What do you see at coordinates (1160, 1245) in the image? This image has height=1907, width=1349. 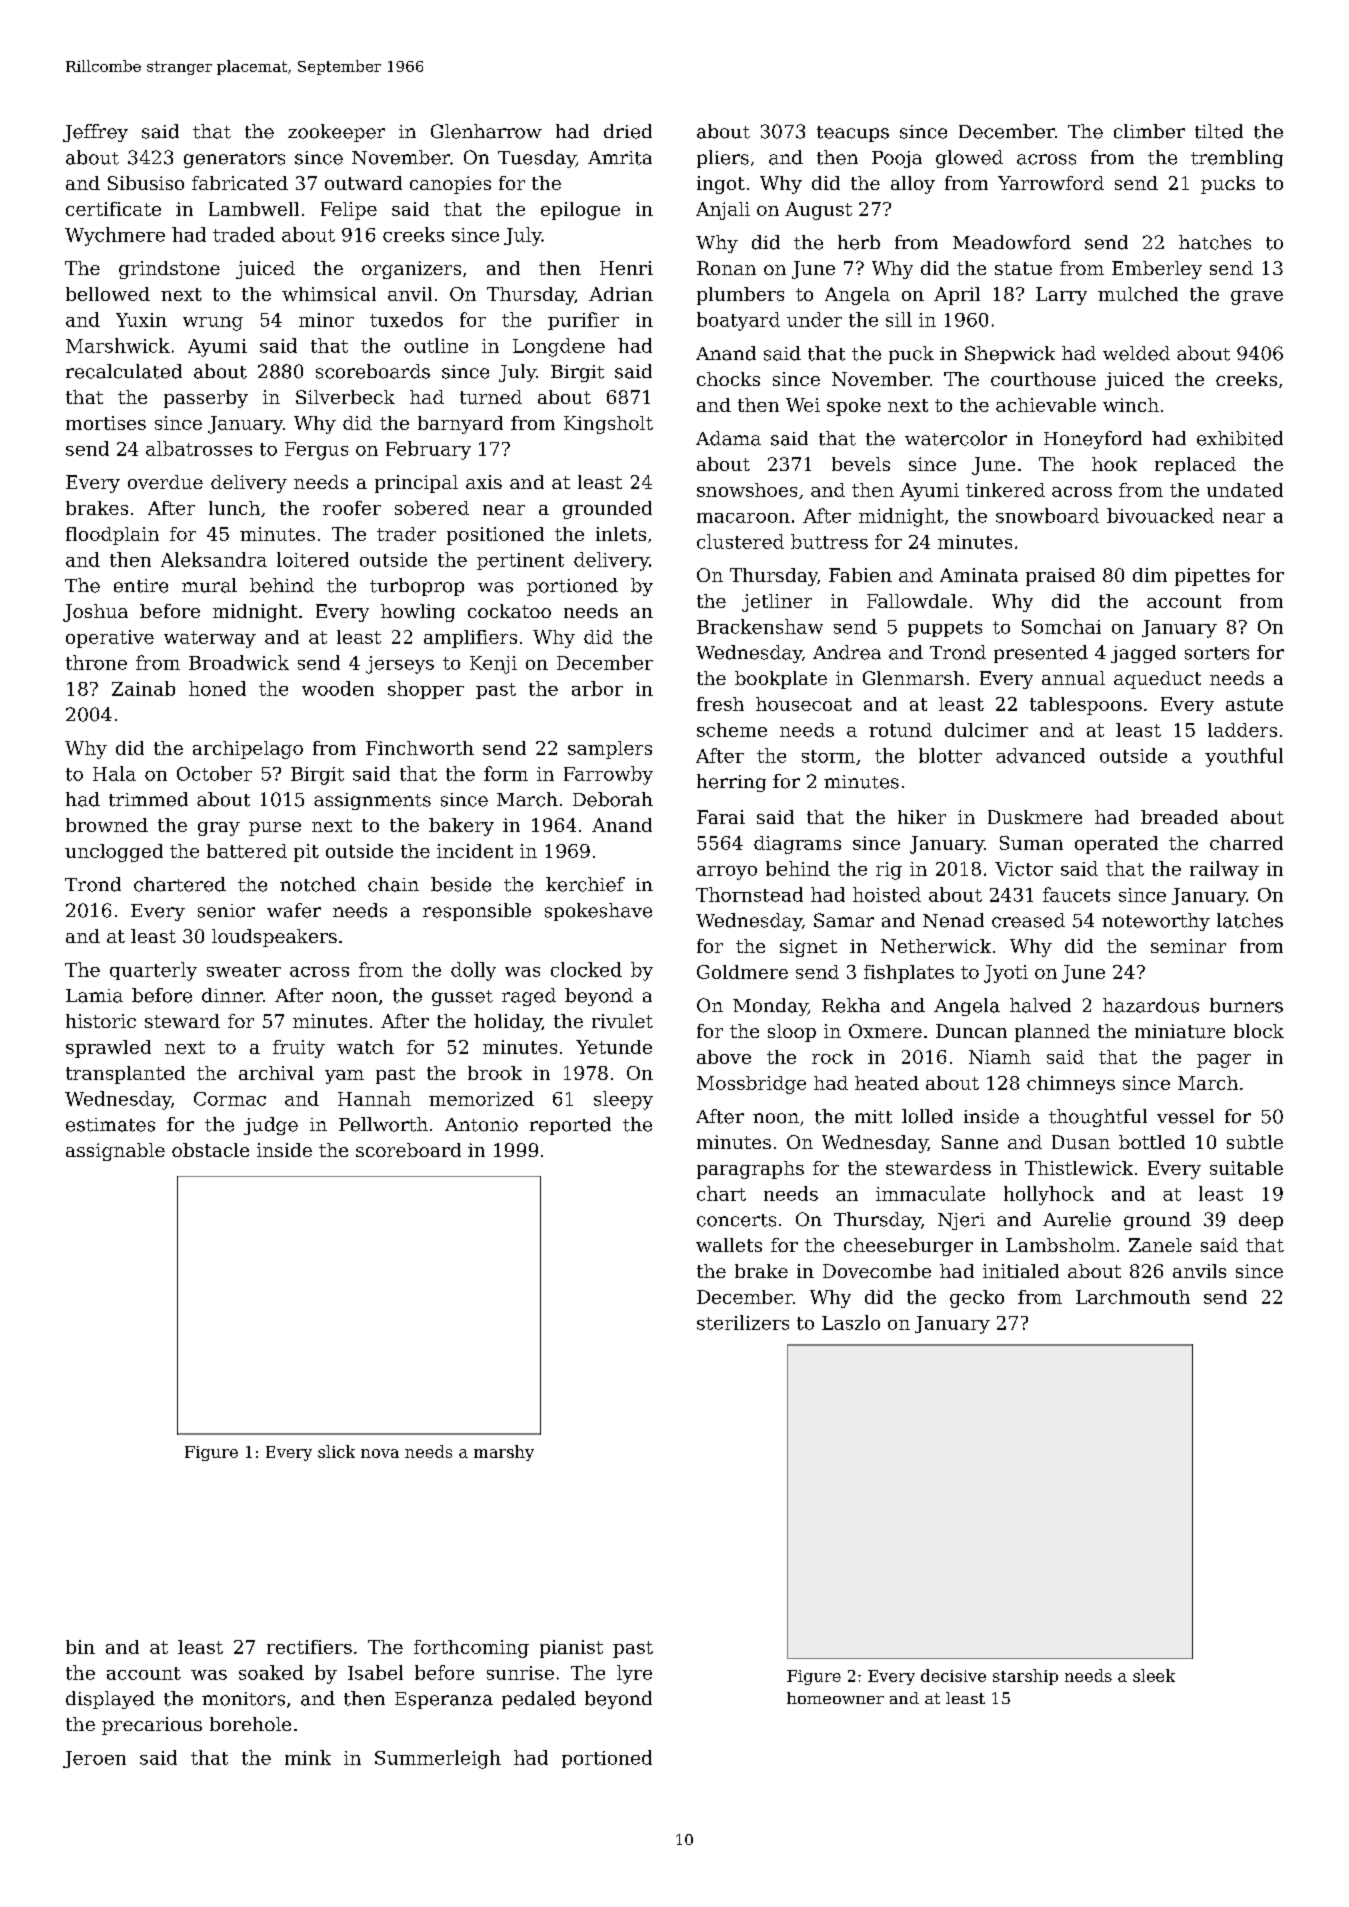 I see `Zanele` at bounding box center [1160, 1245].
